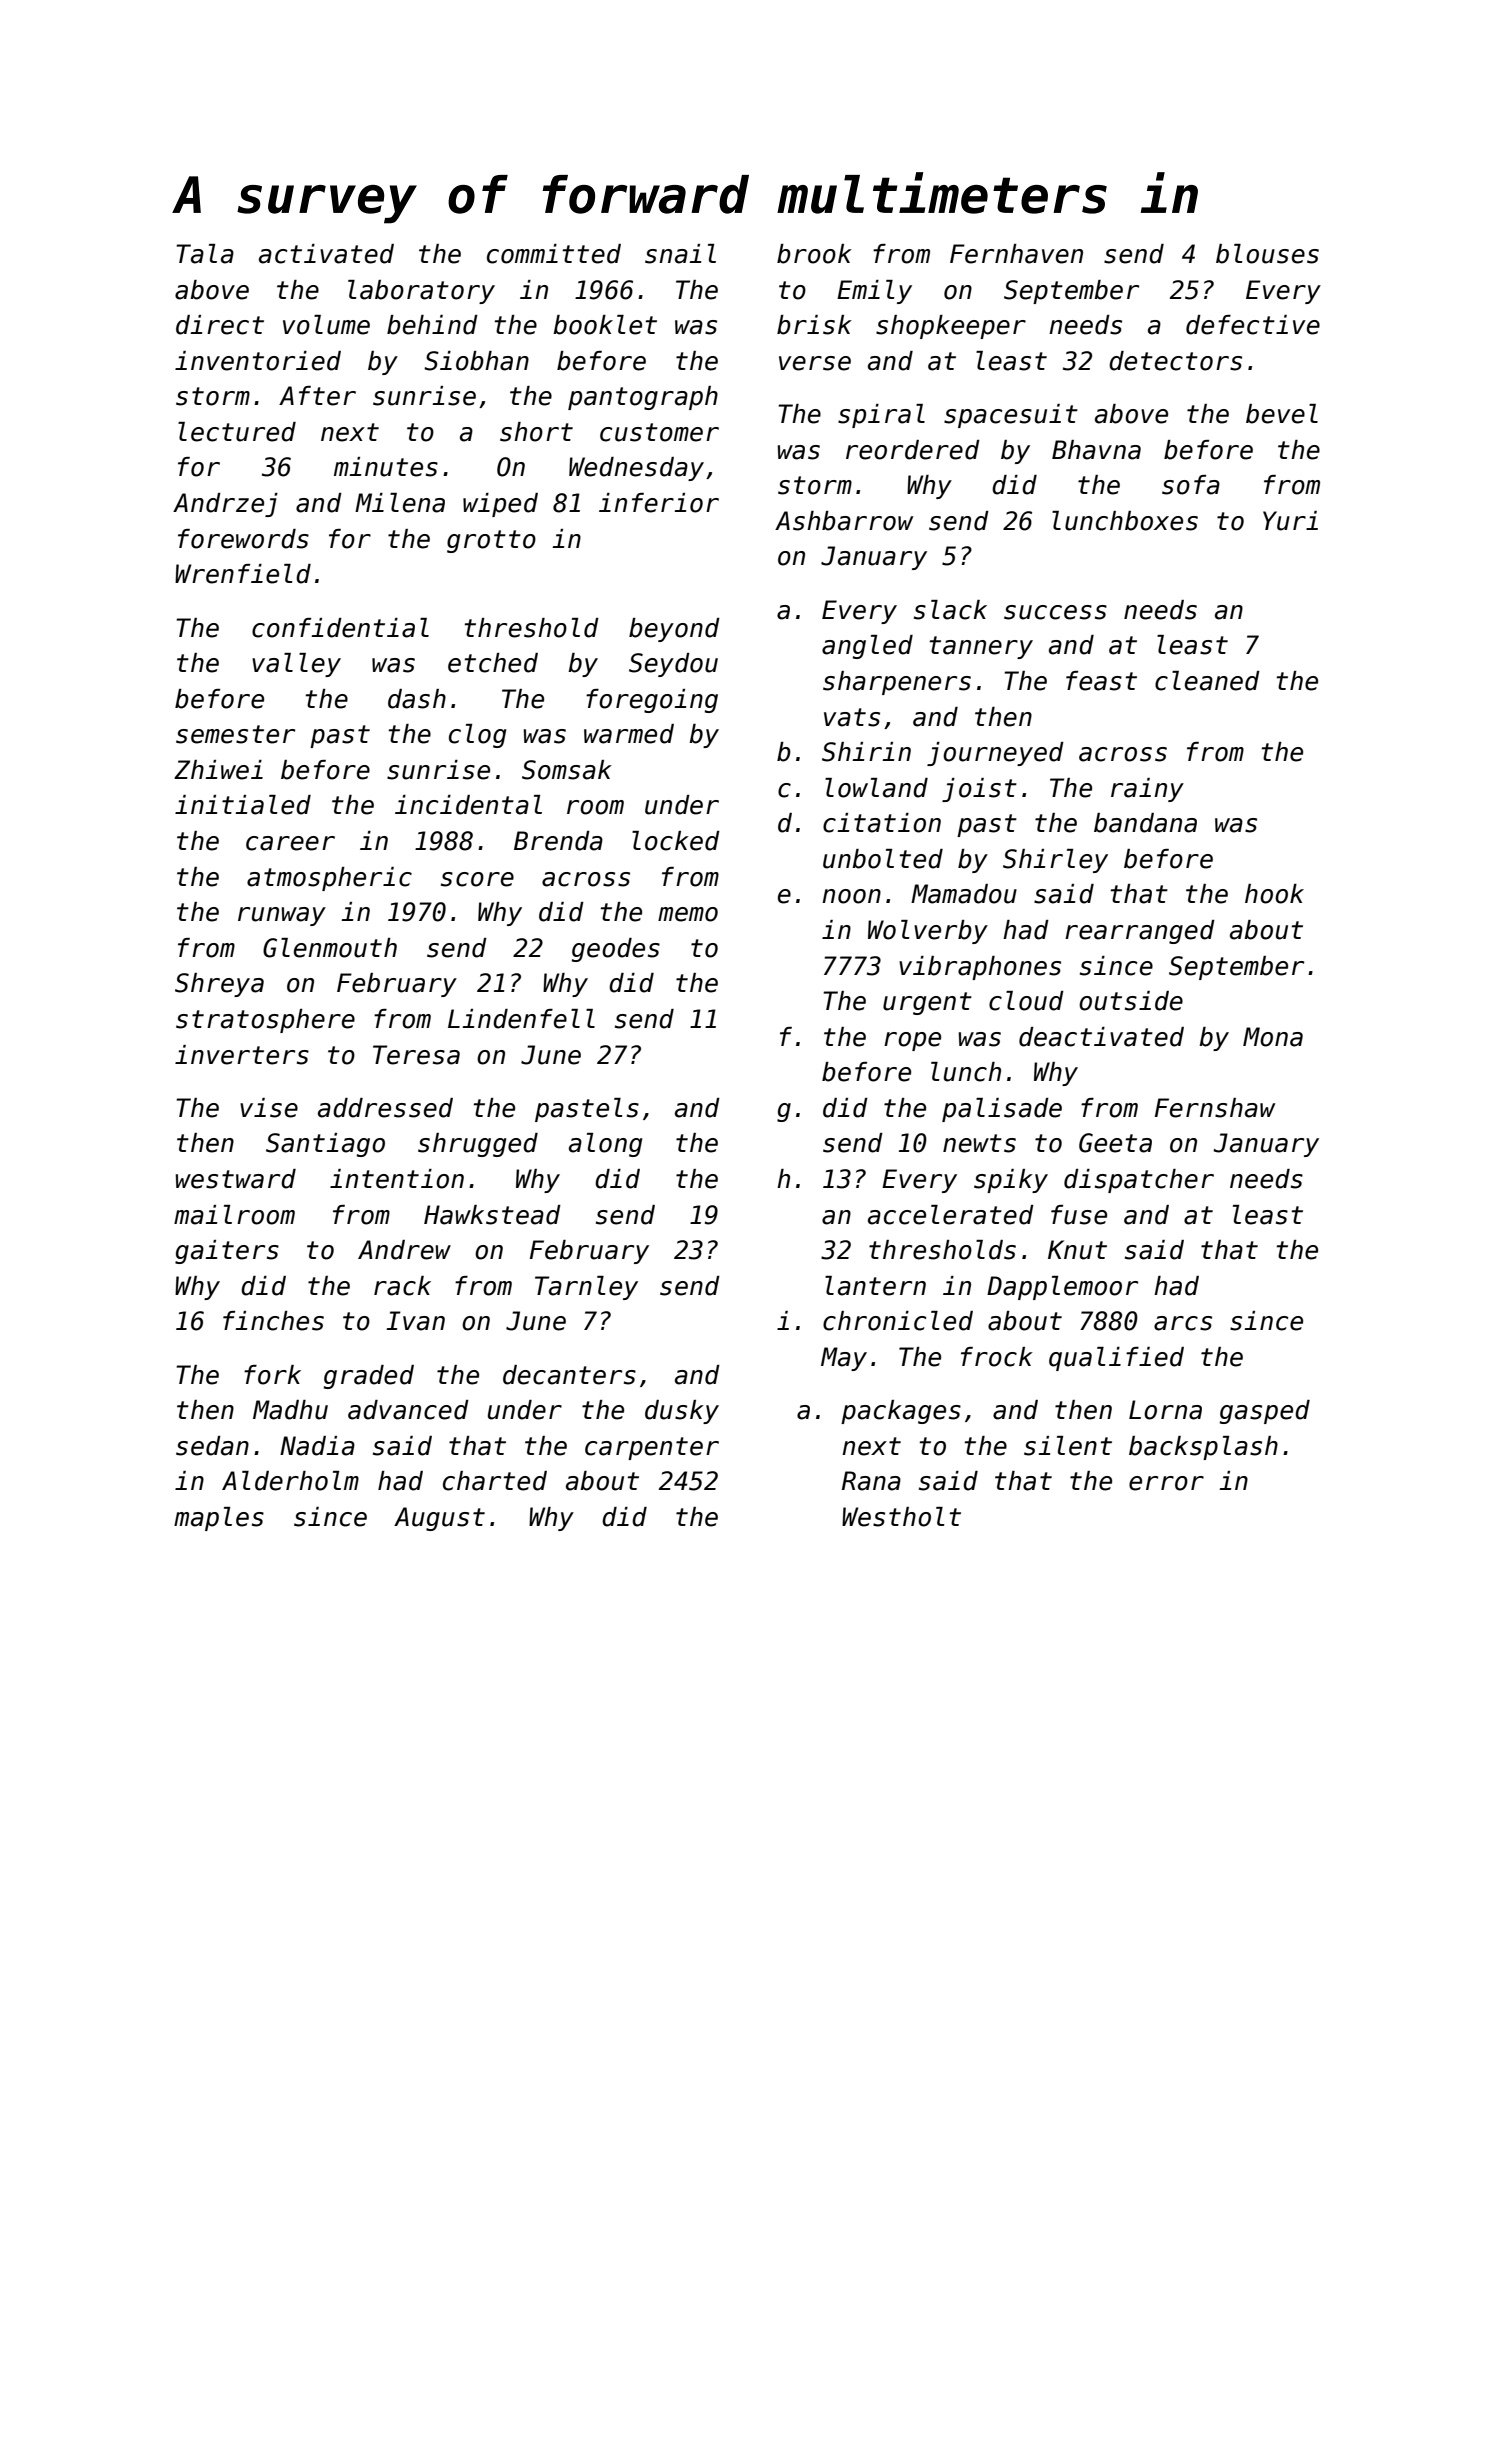  What do you see at coordinates (901, 1517) in the page?
I see `Westholt` at bounding box center [901, 1517].
